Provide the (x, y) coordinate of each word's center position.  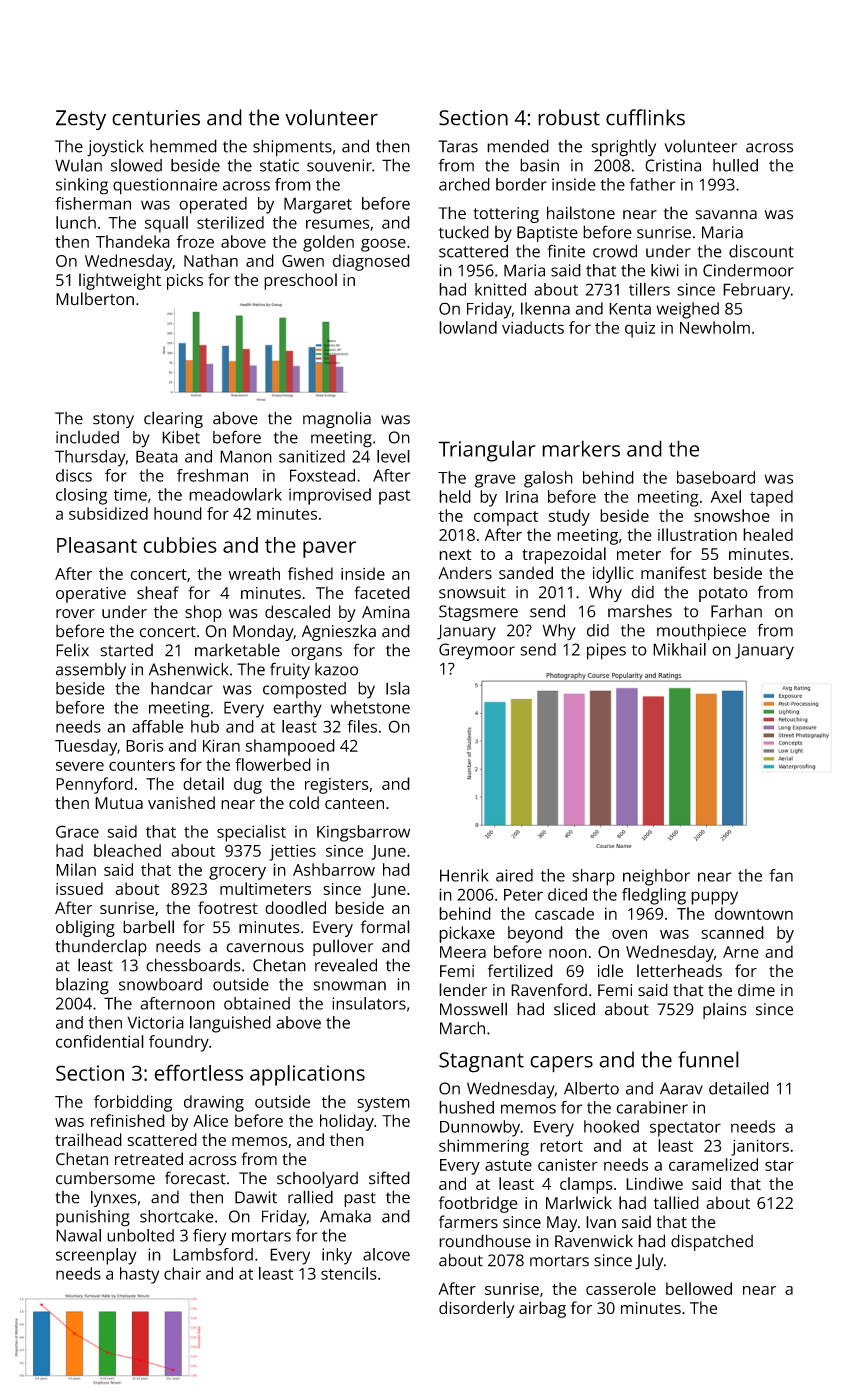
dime (756, 990)
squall (166, 224)
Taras (458, 146)
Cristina (673, 165)
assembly (91, 671)
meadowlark (235, 494)
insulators (369, 1003)
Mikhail (679, 649)
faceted (382, 592)
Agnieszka (339, 632)
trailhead (88, 1139)
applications (307, 1075)
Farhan (736, 611)
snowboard (160, 984)
